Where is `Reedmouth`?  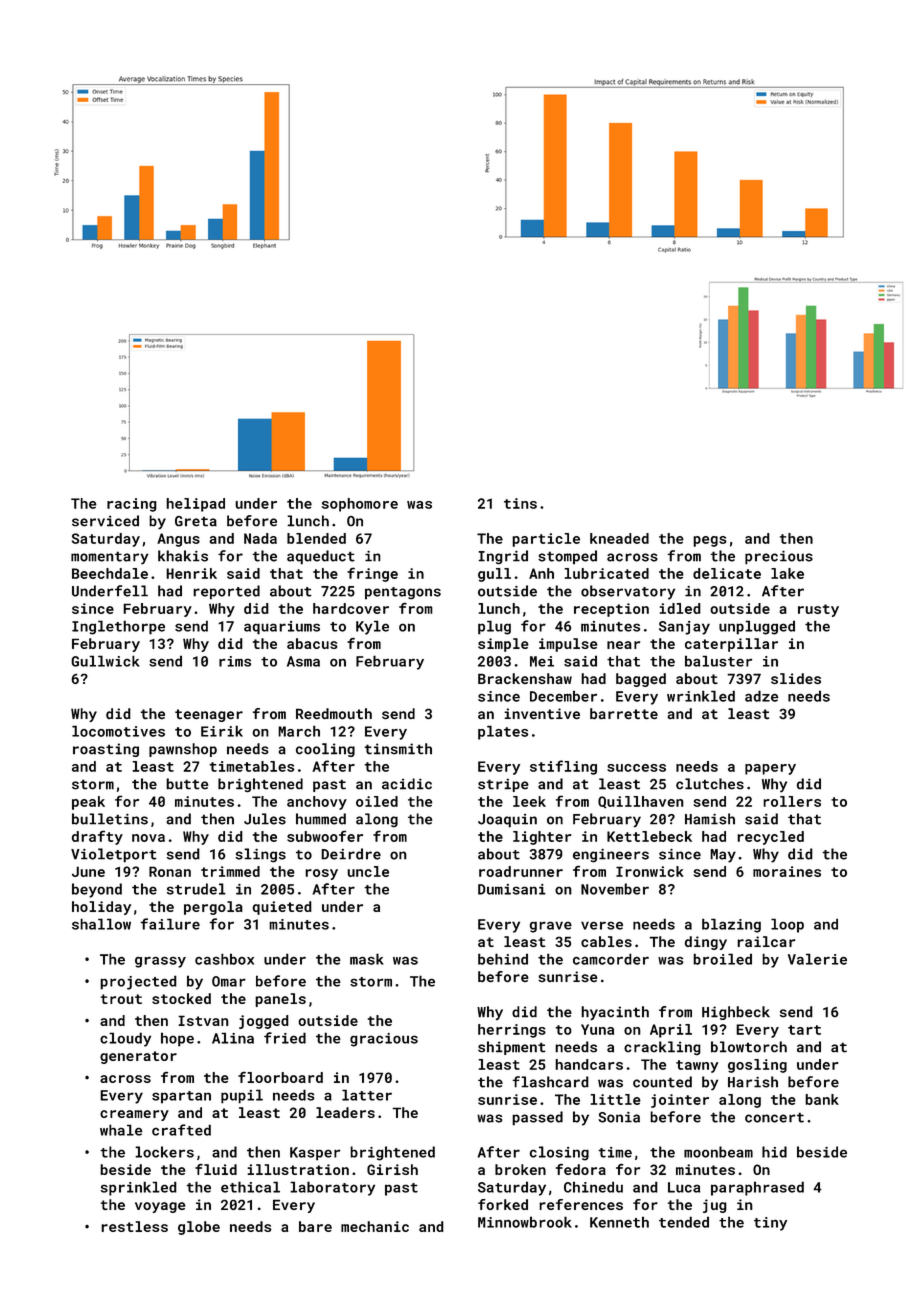
Reedmouth is located at coordinates (334, 713).
